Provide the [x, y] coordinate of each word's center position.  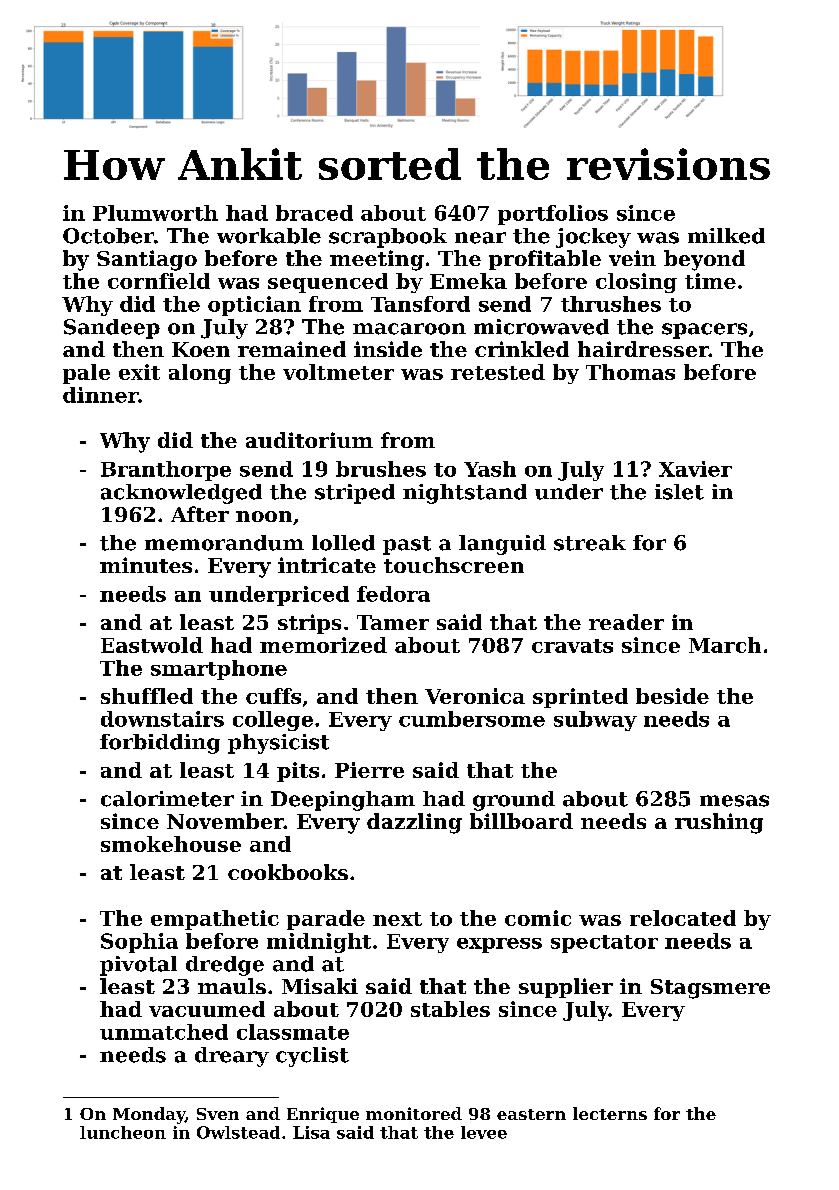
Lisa [311, 1132]
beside [672, 696]
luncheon [123, 1132]
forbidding [160, 744]
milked [726, 236]
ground [514, 801]
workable [269, 236]
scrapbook [388, 238]
